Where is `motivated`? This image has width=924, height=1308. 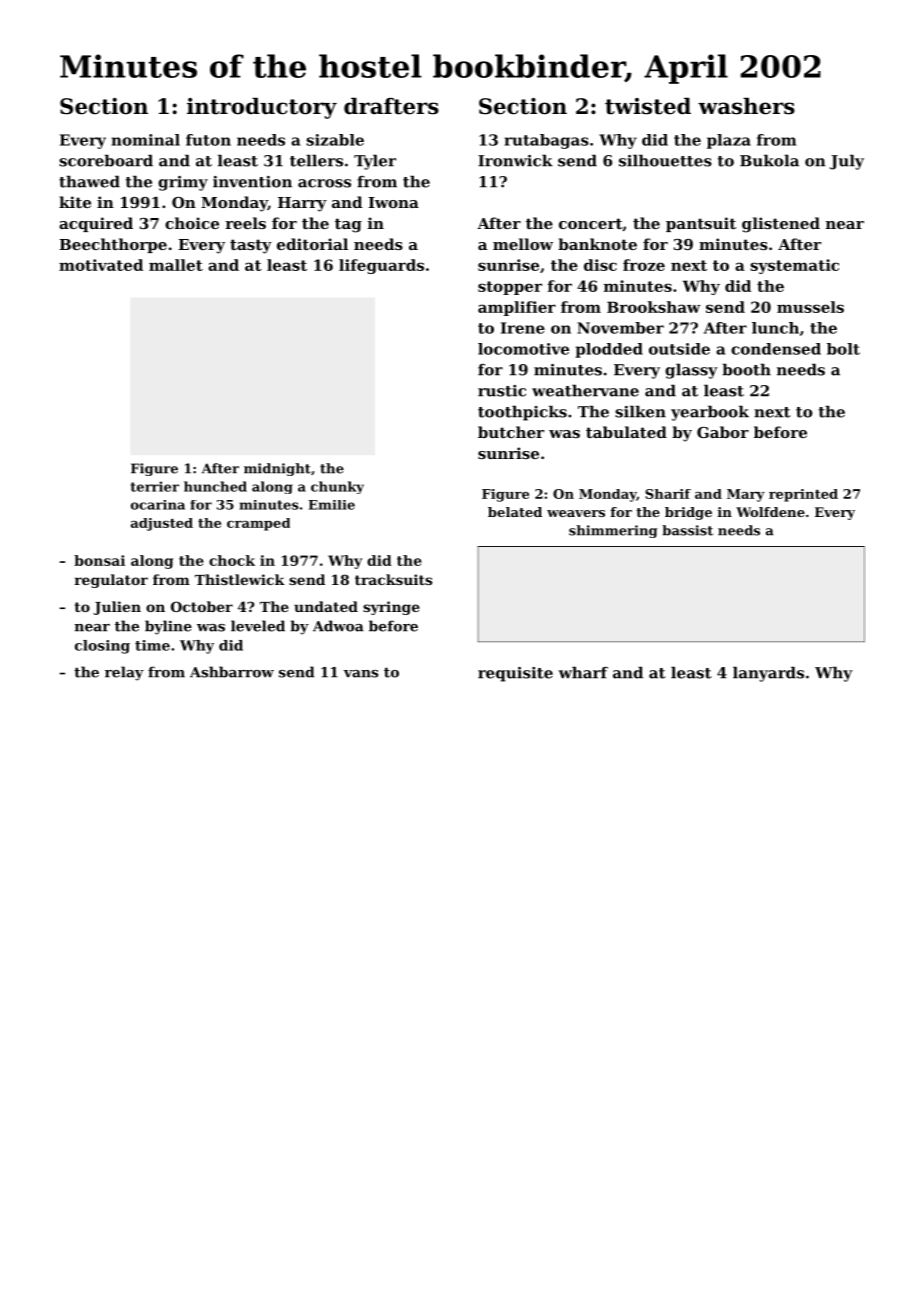 motivated is located at coordinates (101, 265).
